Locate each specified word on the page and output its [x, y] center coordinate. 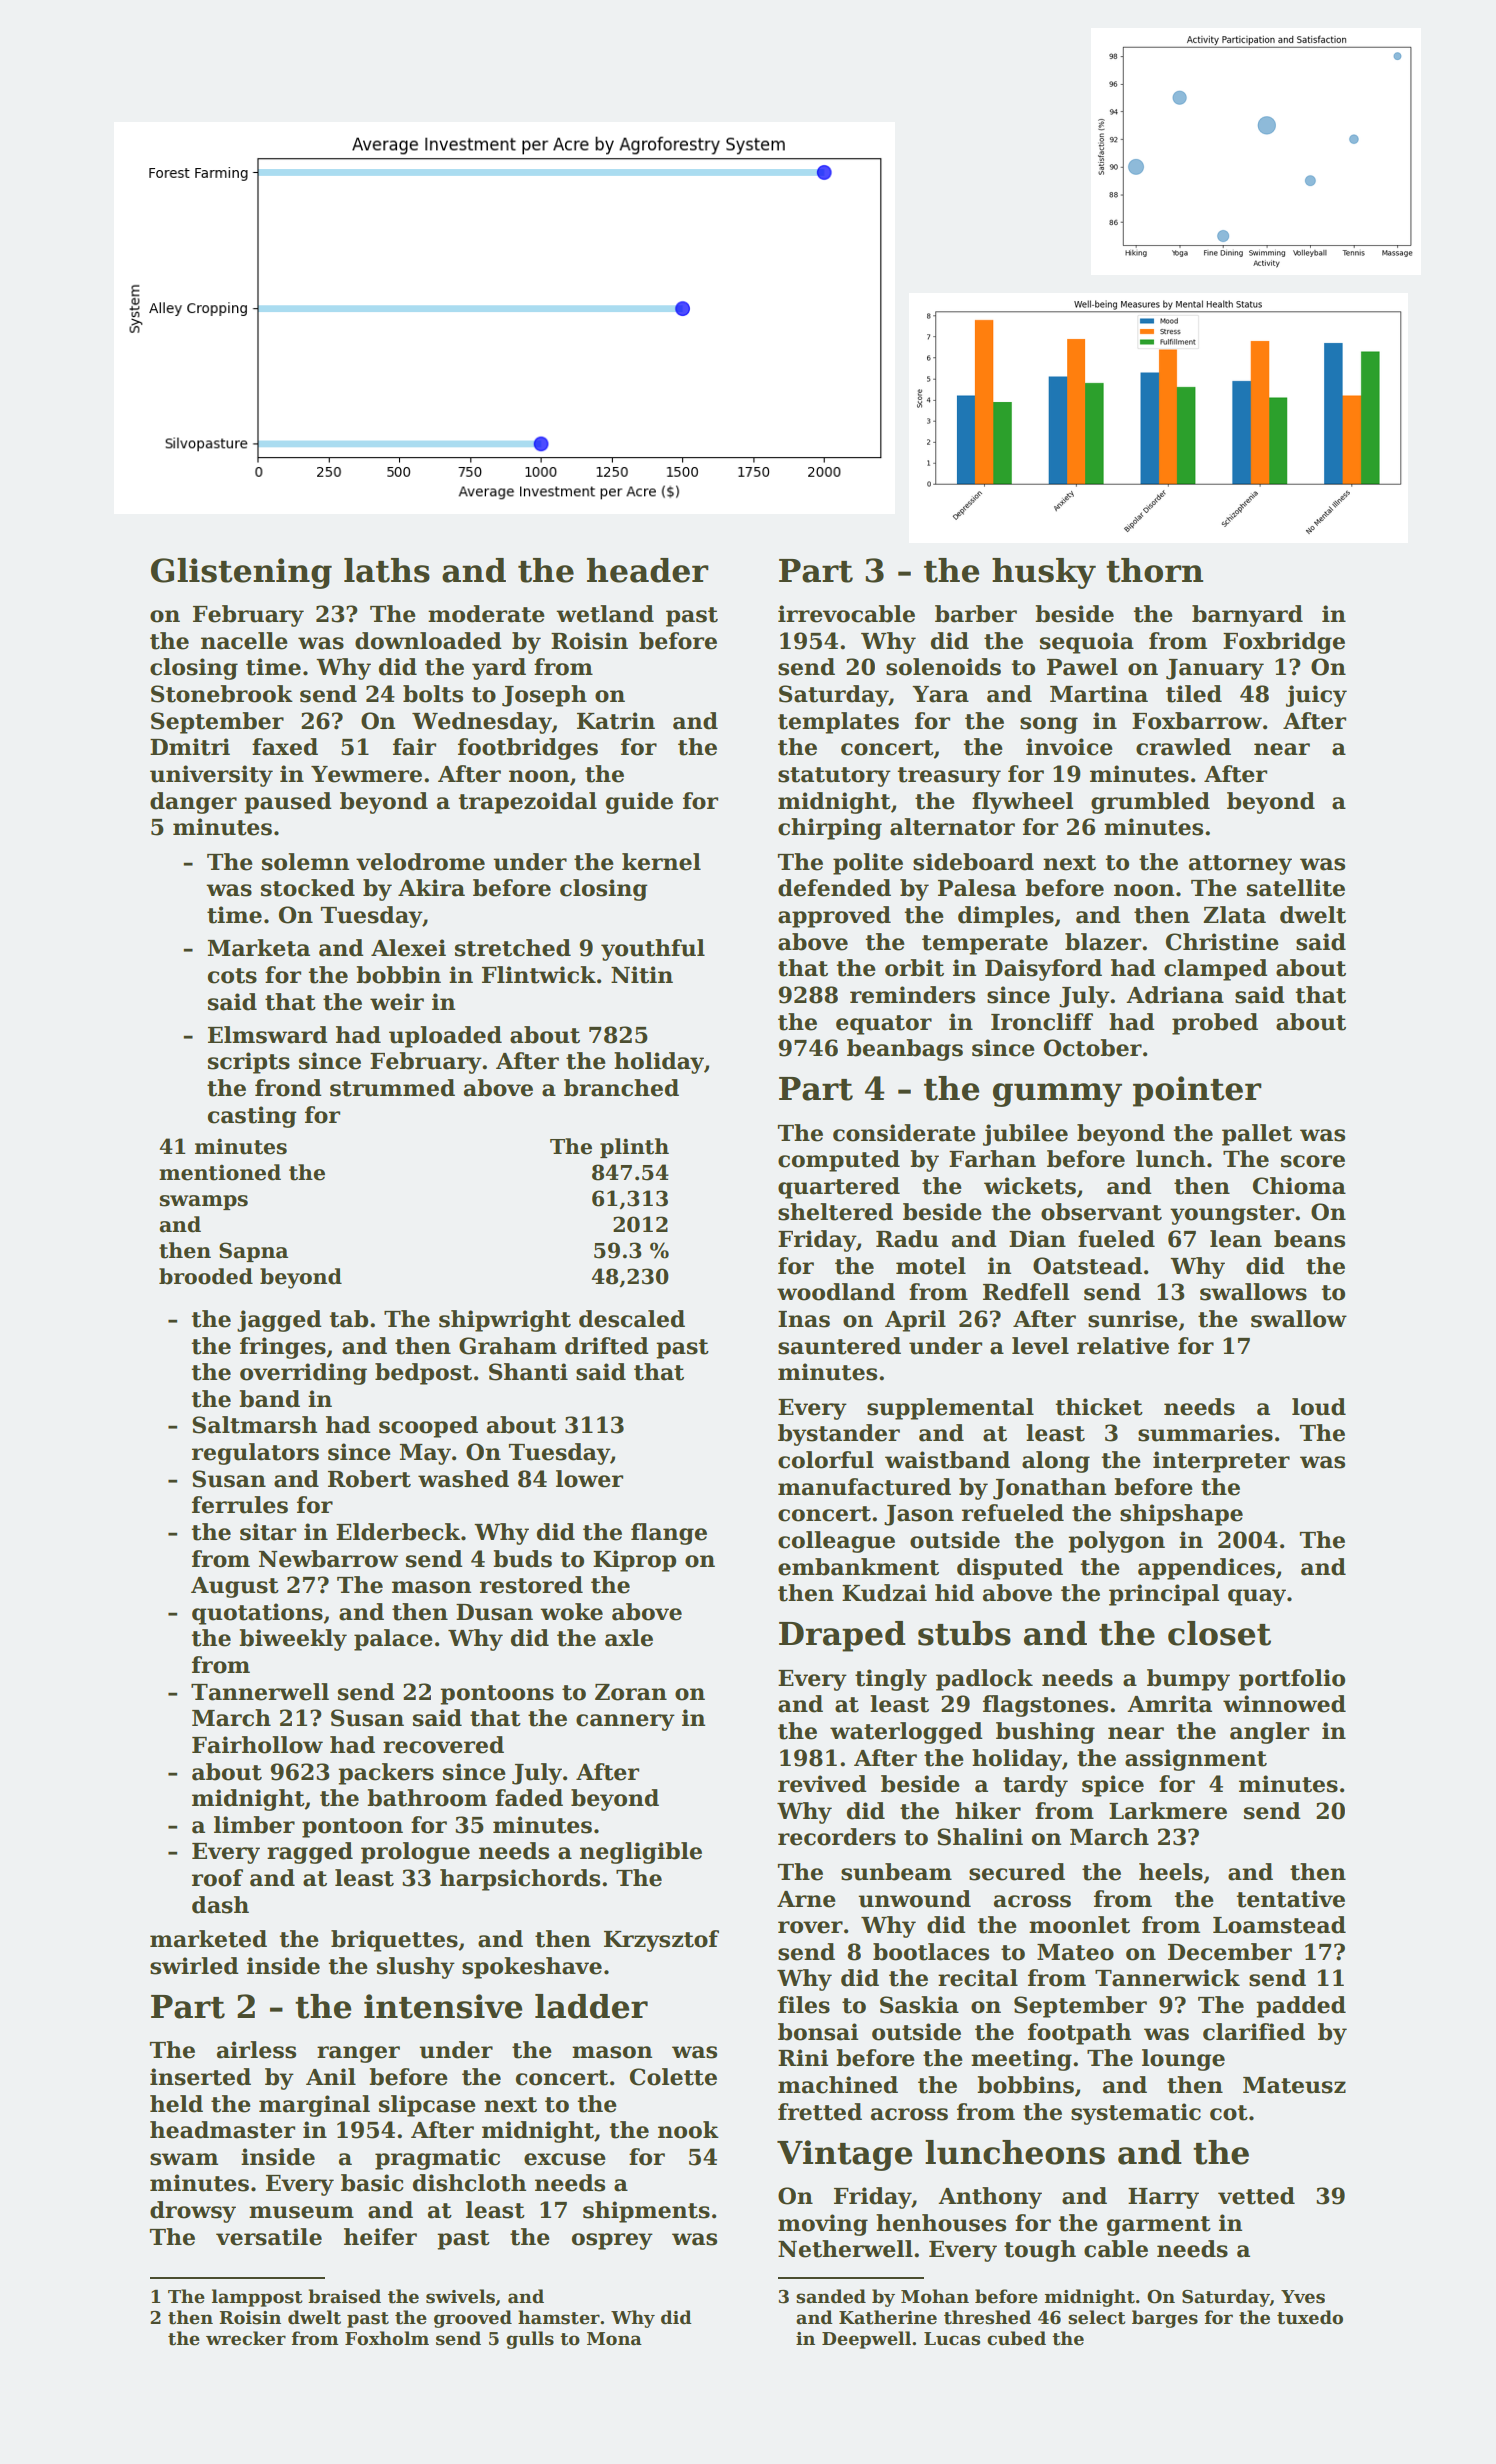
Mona [614, 2339]
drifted [607, 1346]
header [648, 570]
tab [348, 1319]
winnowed [1284, 1704]
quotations [257, 1614]
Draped [842, 1636]
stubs [964, 1633]
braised [344, 2296]
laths [387, 570]
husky [1044, 573]
